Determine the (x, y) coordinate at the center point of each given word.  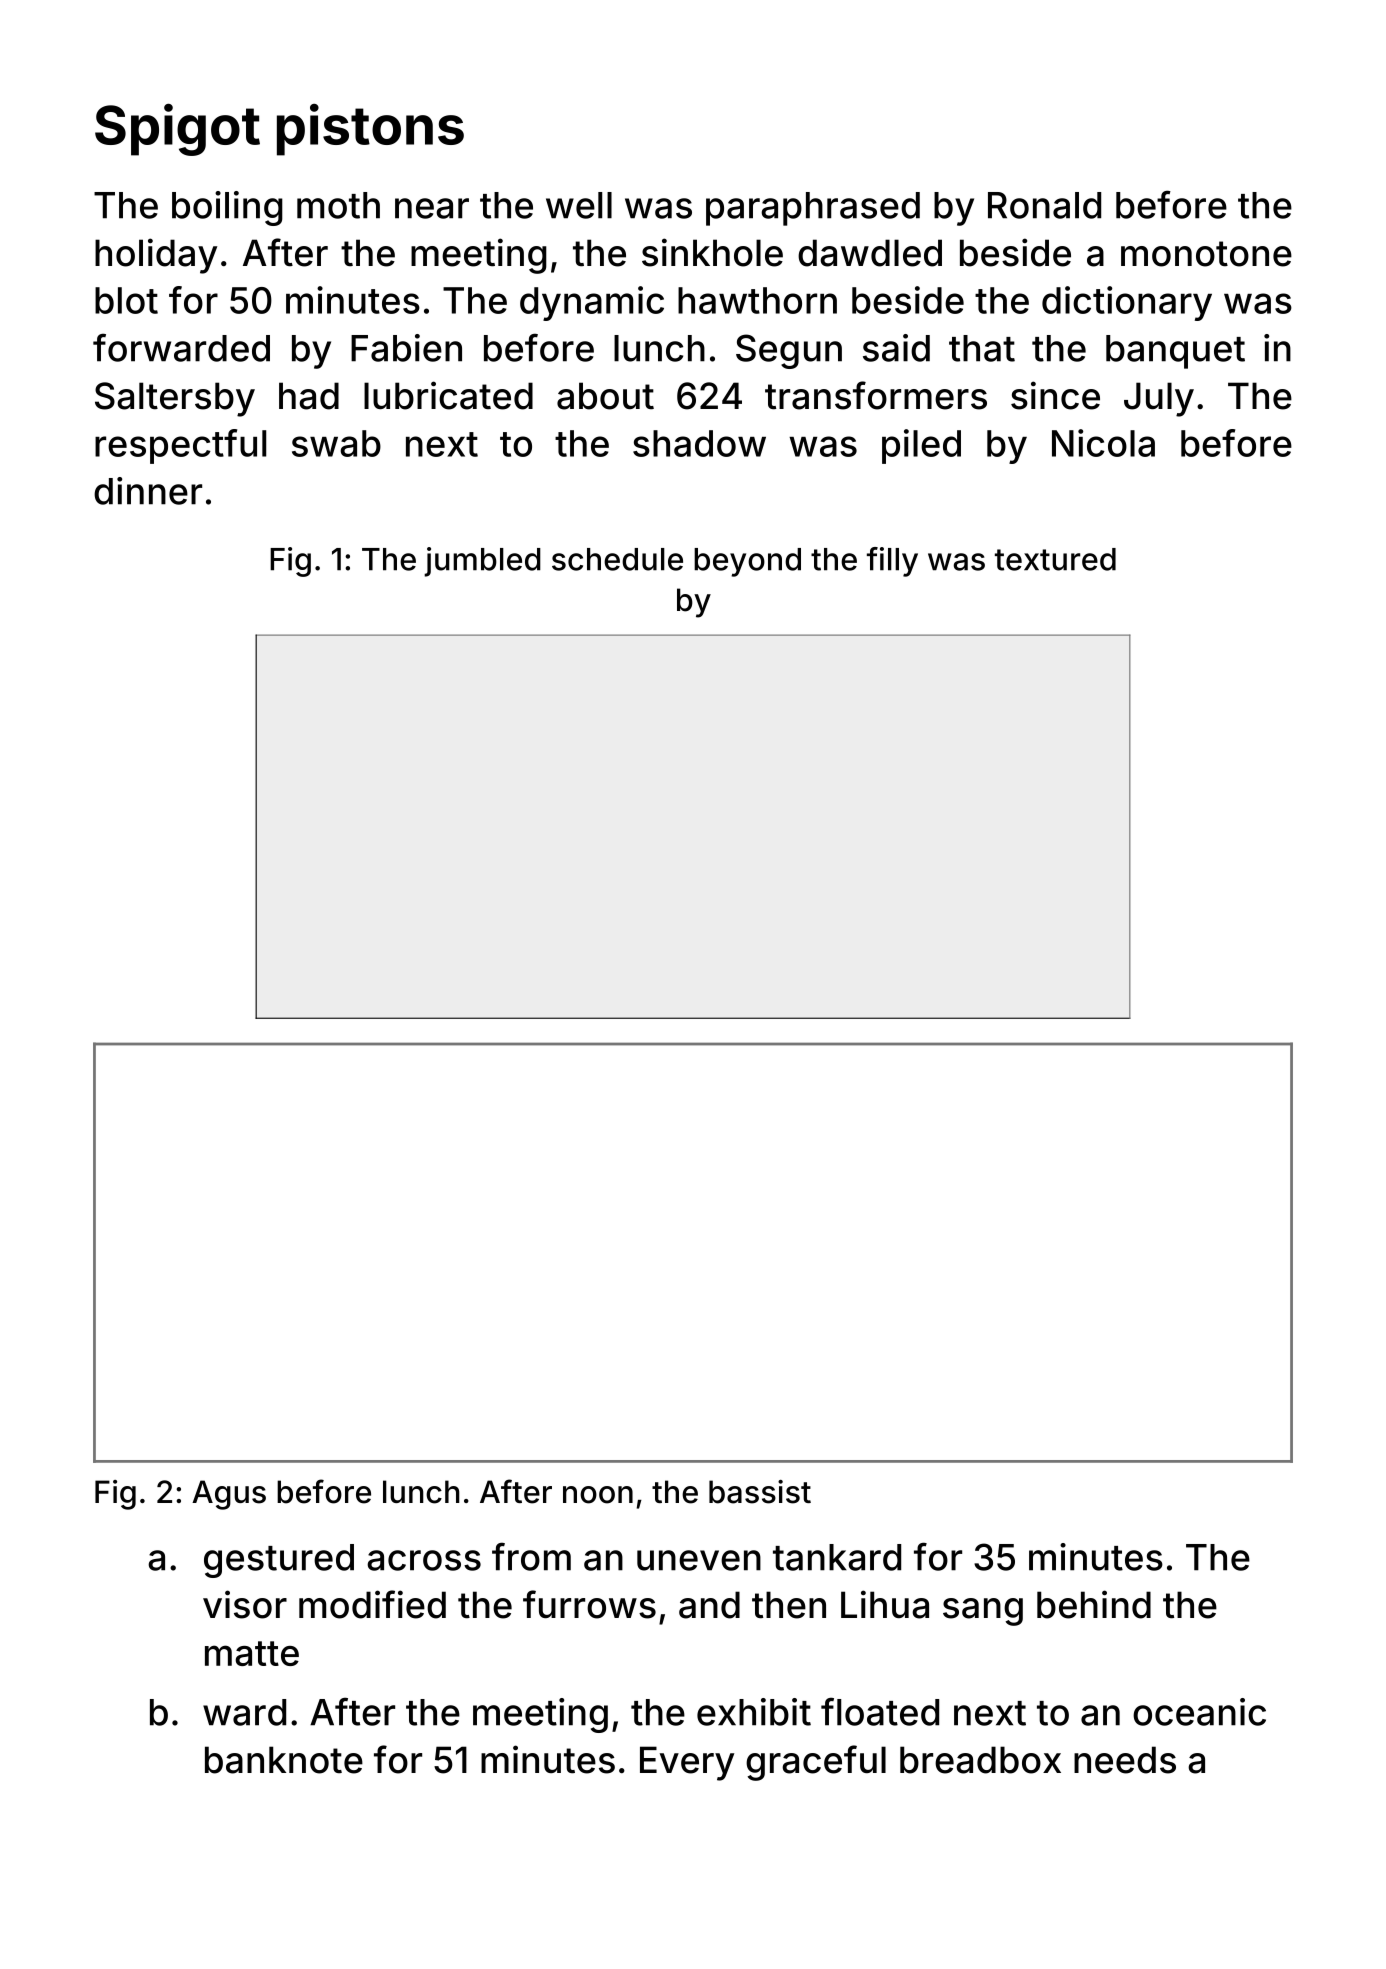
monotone (1206, 254)
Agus (229, 1495)
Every (687, 1763)
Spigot (177, 130)
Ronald (1044, 205)
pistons (370, 130)
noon (598, 1495)
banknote (284, 1760)
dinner (148, 491)
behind (1094, 1604)
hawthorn (757, 300)
